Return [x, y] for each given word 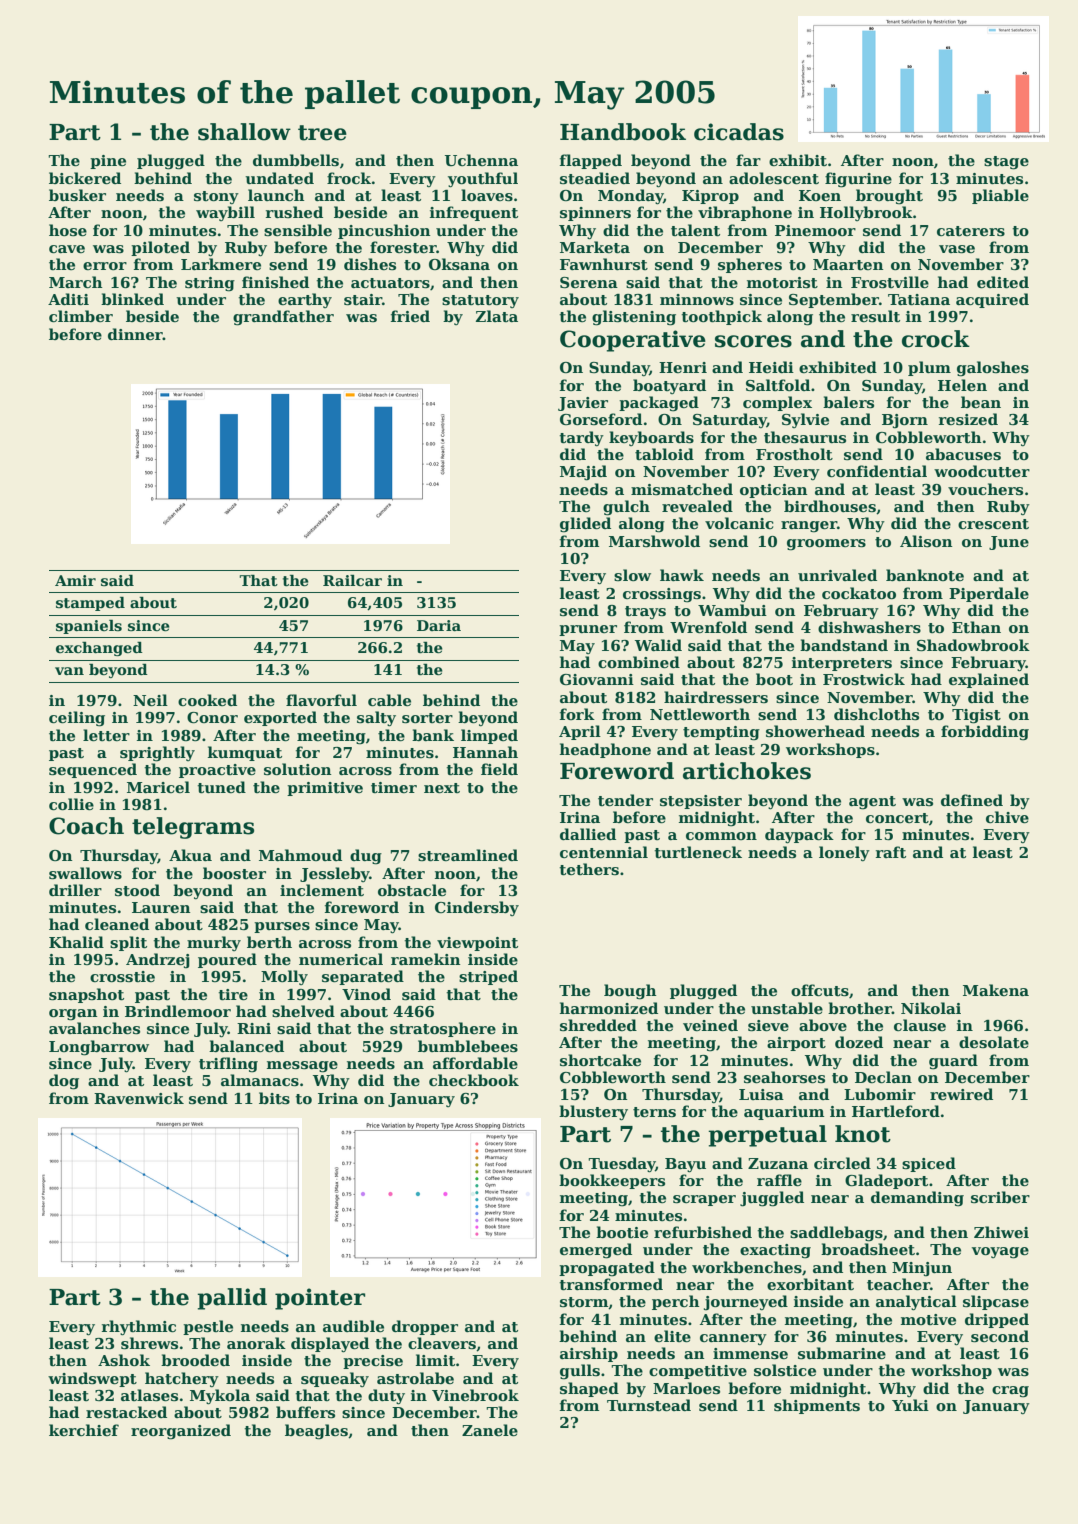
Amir [75, 580]
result [875, 316]
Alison [926, 541]
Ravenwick [139, 1098]
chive [1007, 817]
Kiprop [710, 197]
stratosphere [443, 1029]
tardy [581, 438]
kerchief [84, 1430]
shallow [244, 132]
